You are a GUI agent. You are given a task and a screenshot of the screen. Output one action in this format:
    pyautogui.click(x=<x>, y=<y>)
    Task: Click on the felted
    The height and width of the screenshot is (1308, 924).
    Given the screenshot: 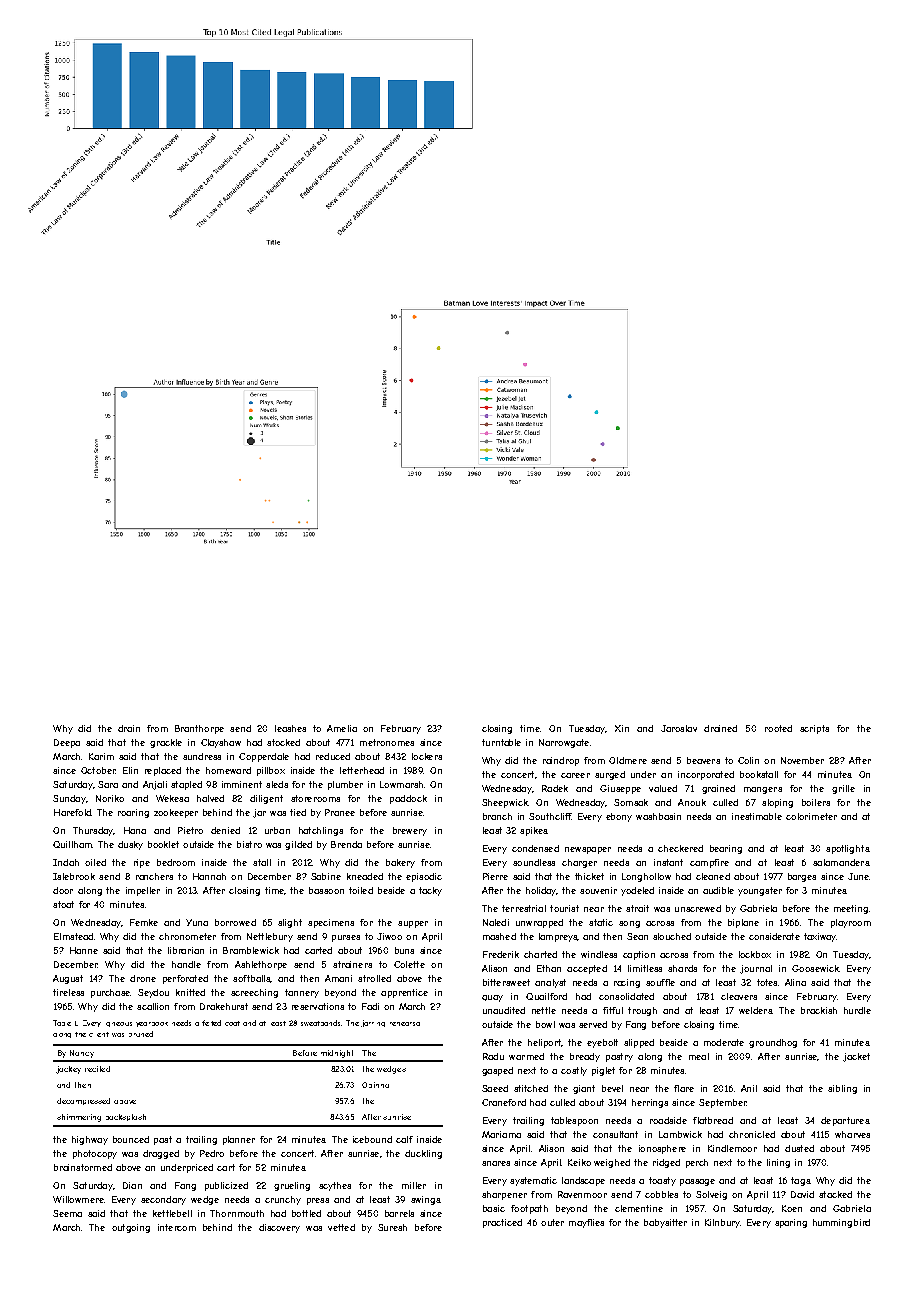 What is the action you would take?
    pyautogui.click(x=211, y=1023)
